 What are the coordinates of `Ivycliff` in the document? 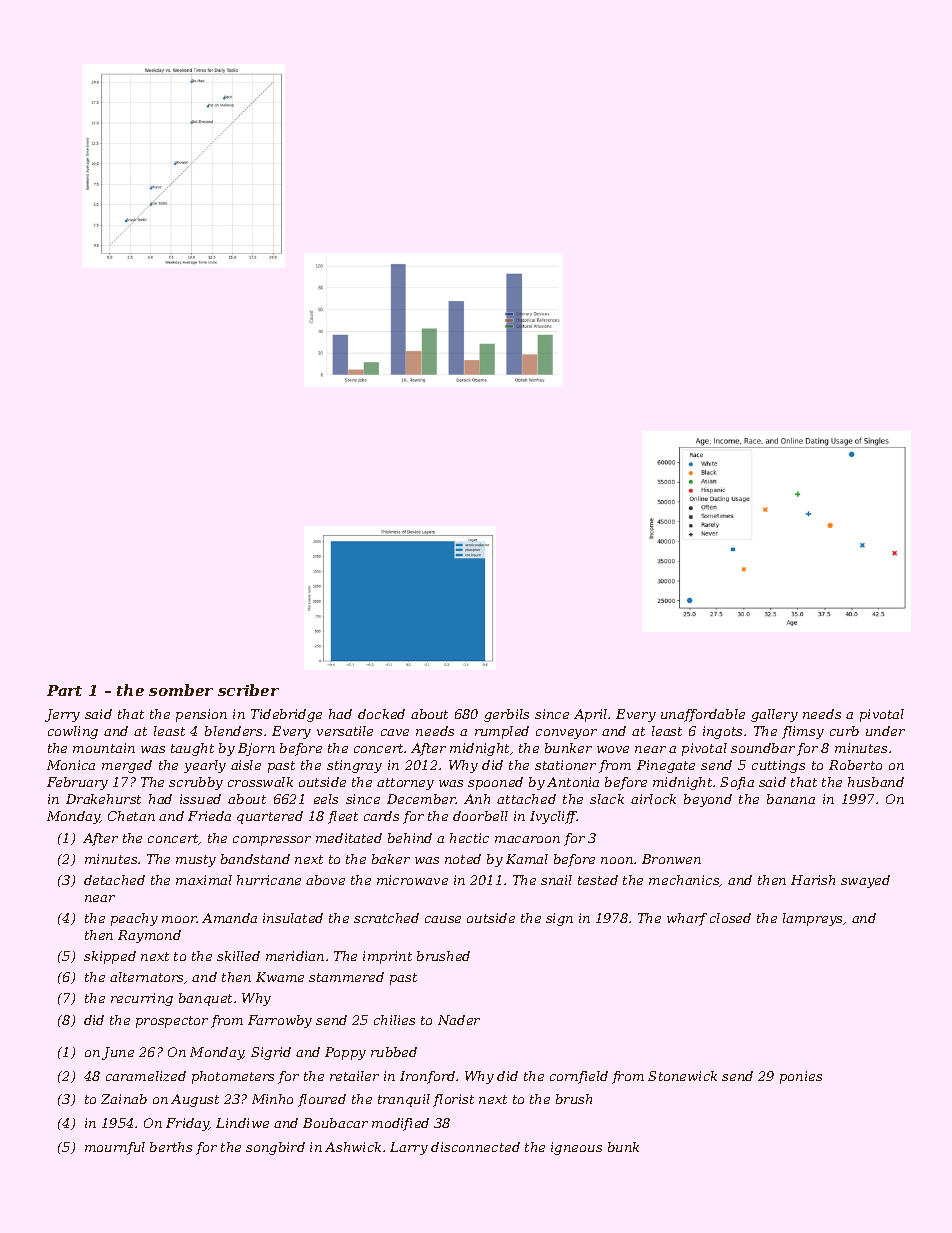 It's located at (553, 817).
